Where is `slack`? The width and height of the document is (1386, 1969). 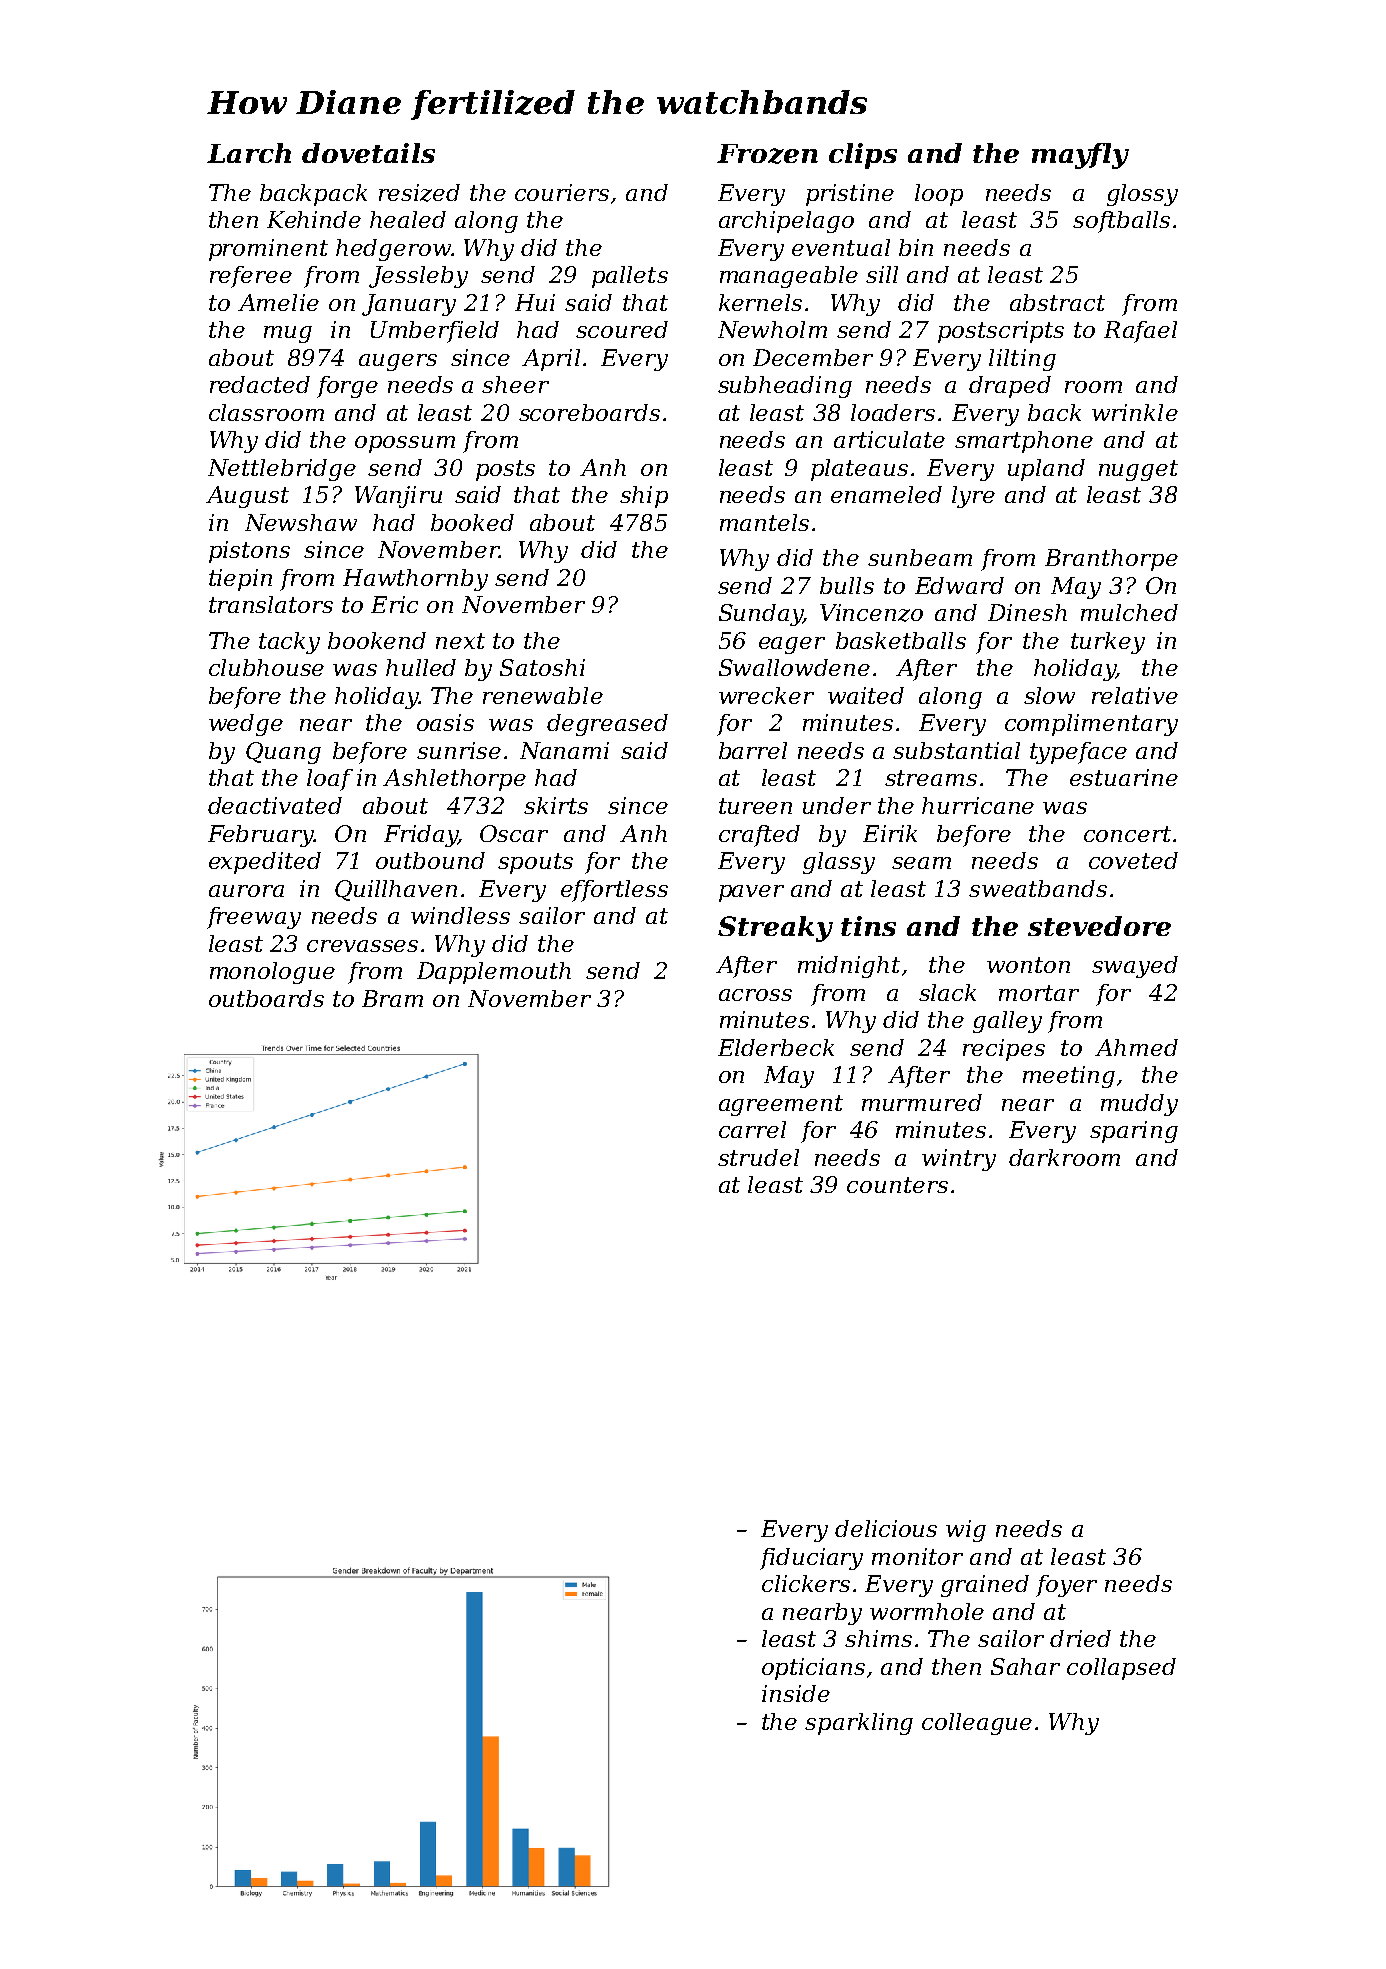
slack is located at coordinates (947, 992).
